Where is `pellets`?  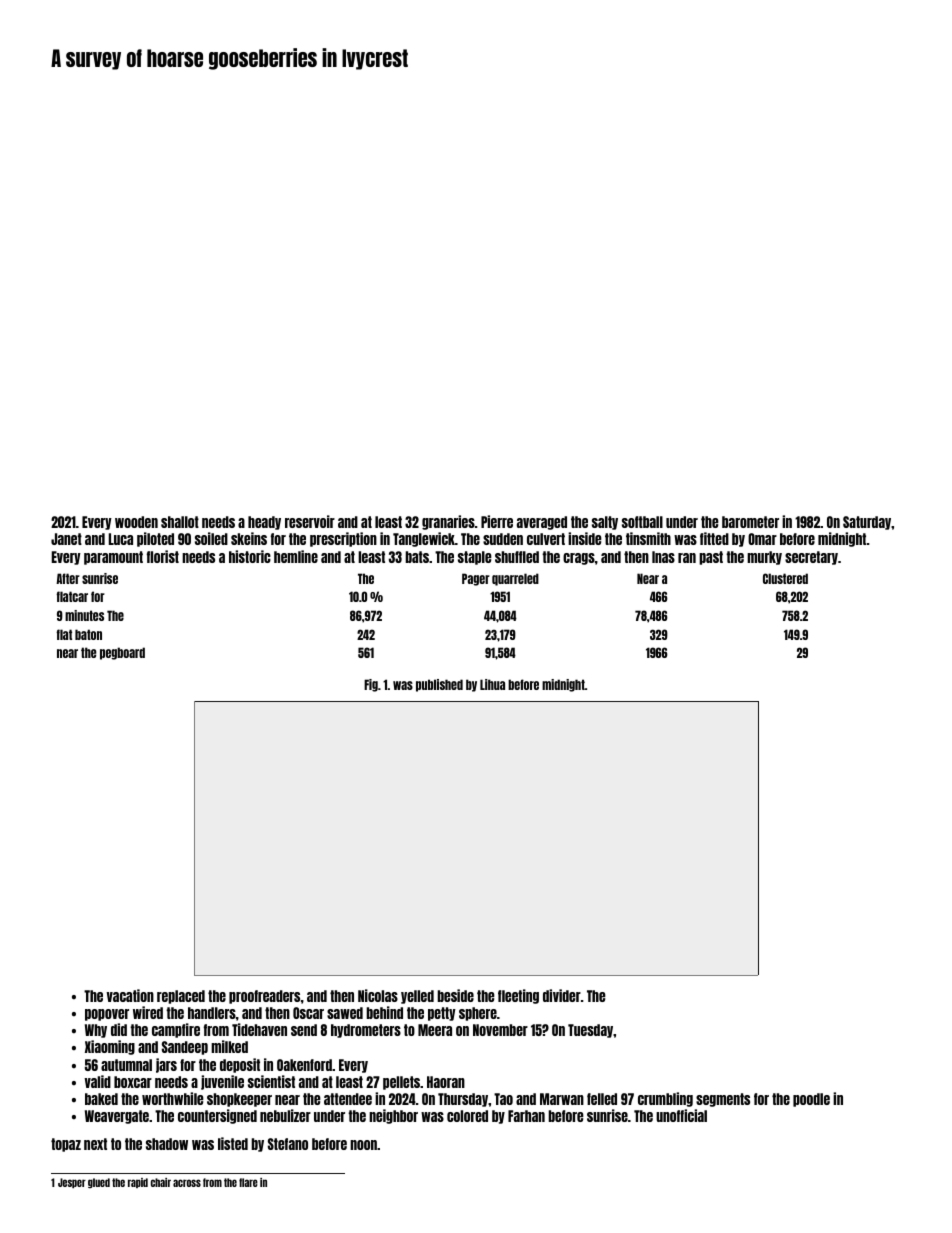 pellets is located at coordinates (401, 1083).
